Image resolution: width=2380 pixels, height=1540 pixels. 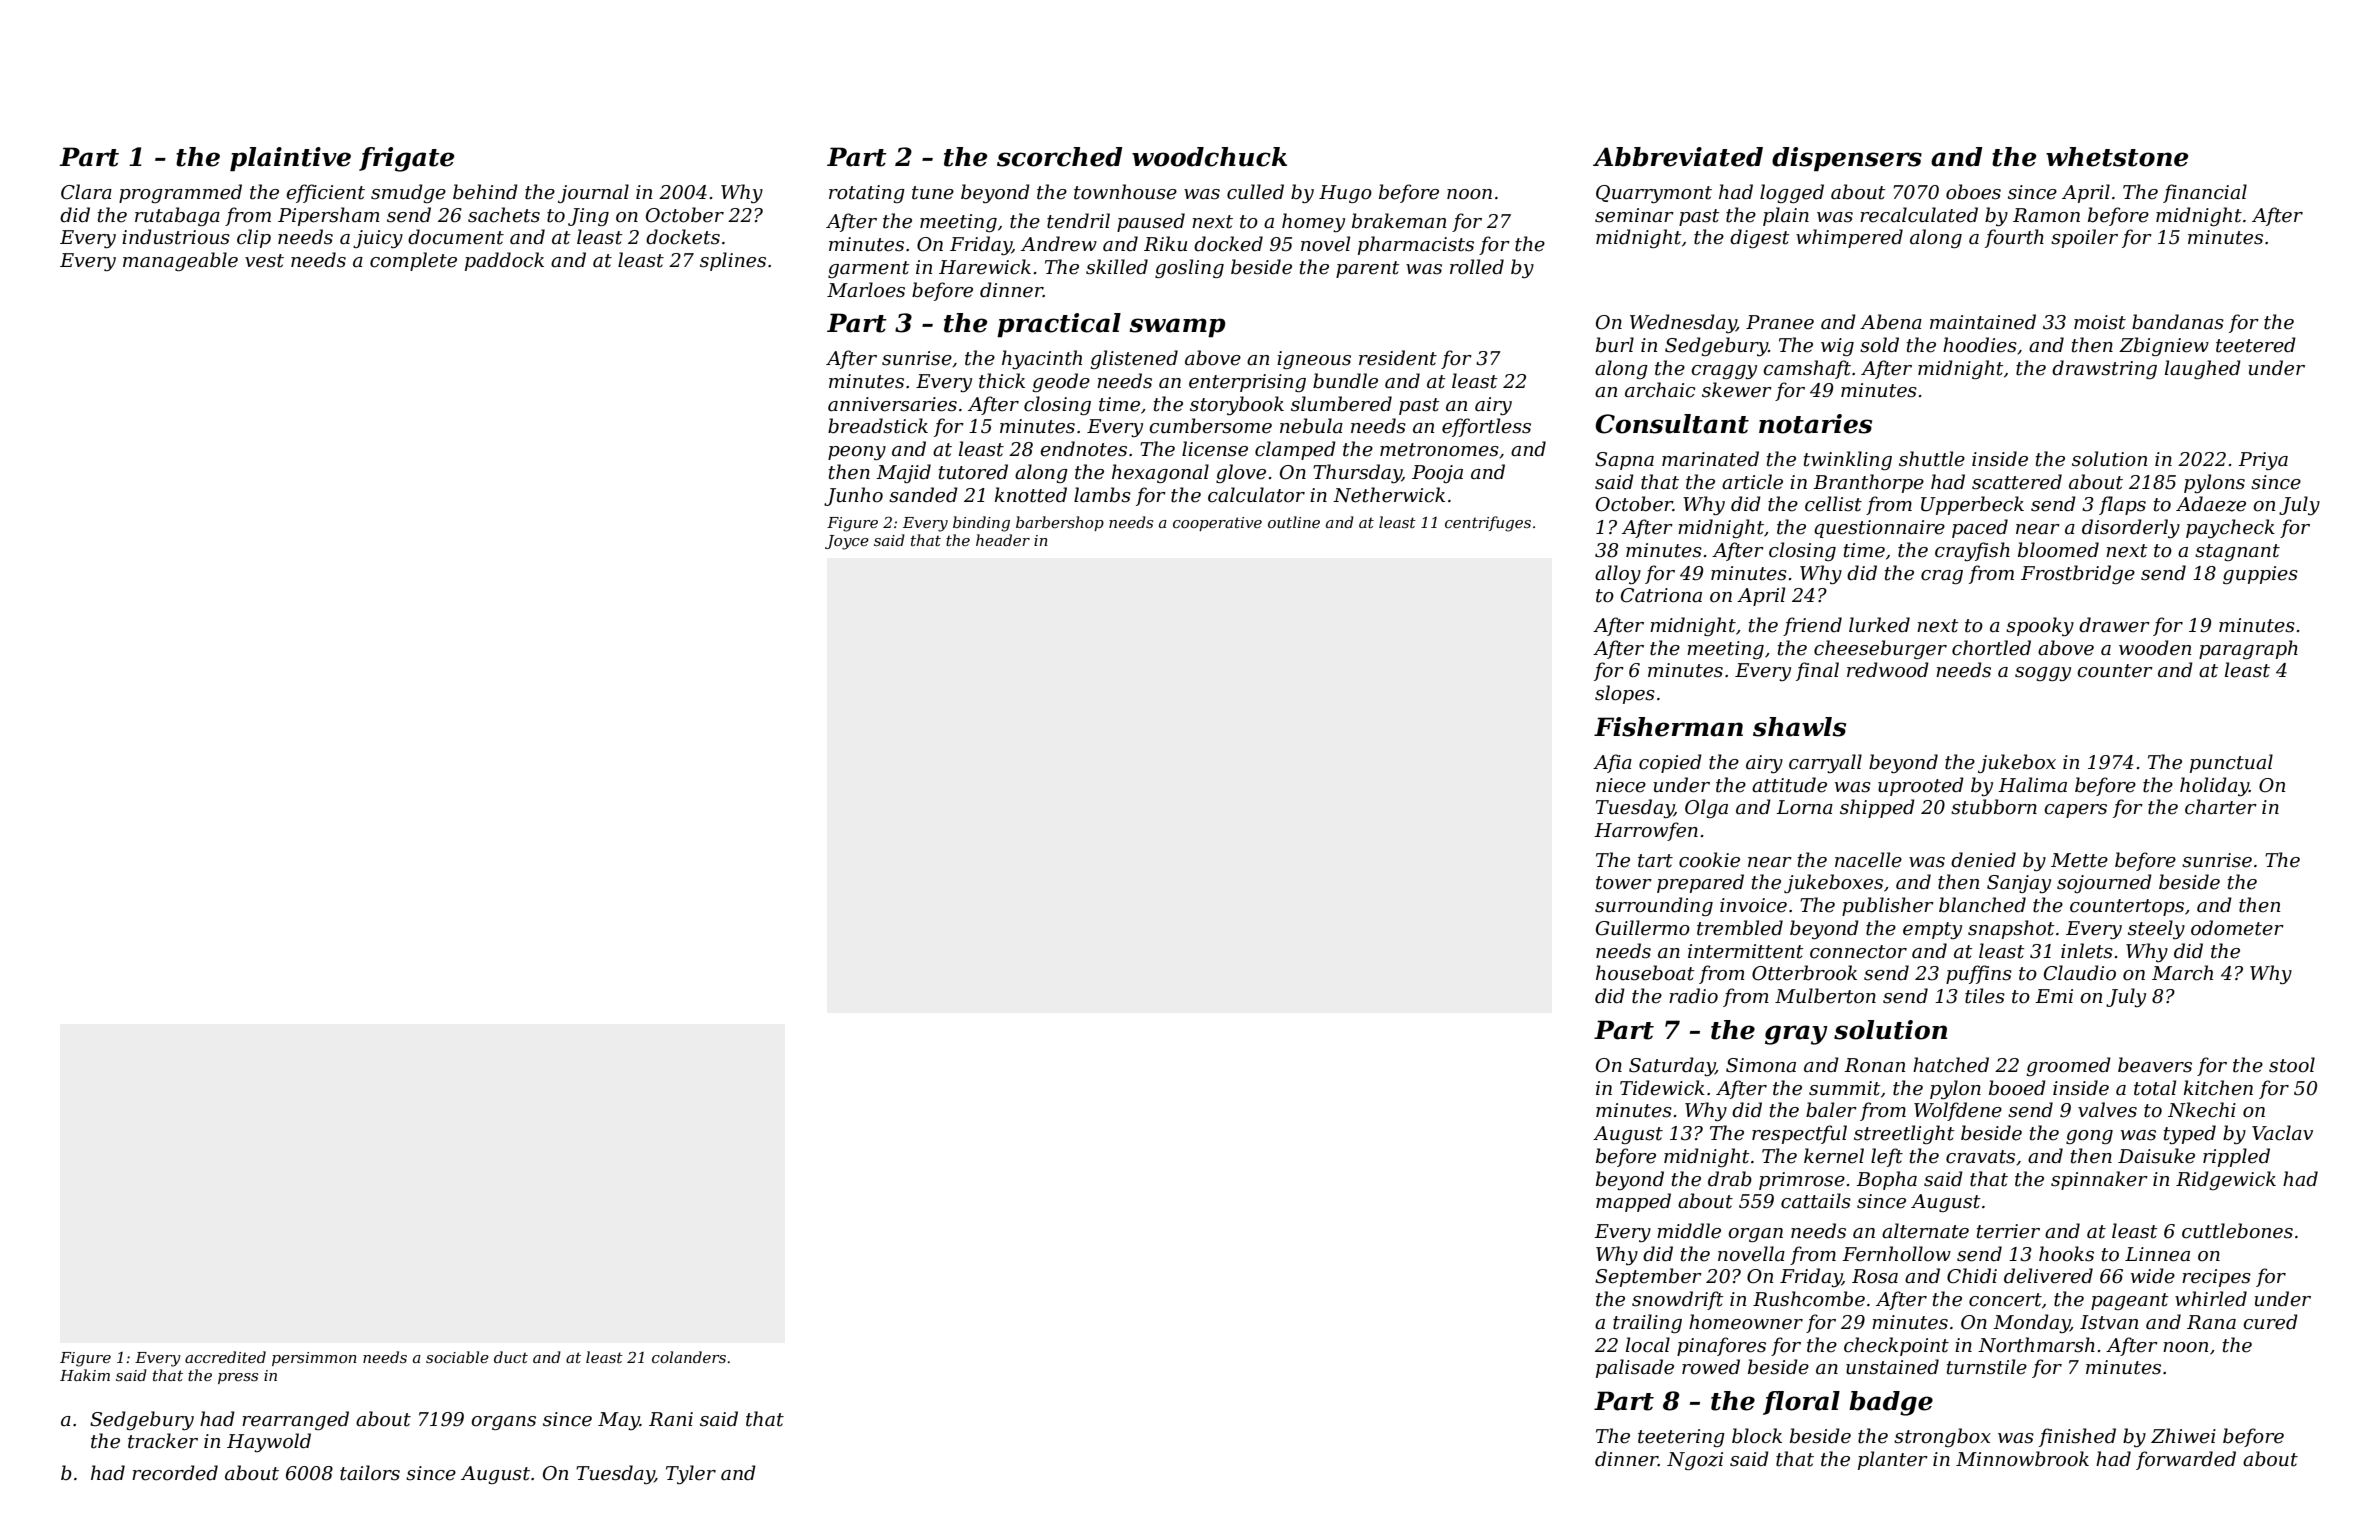 I want to click on teetering, so click(x=1681, y=1438).
